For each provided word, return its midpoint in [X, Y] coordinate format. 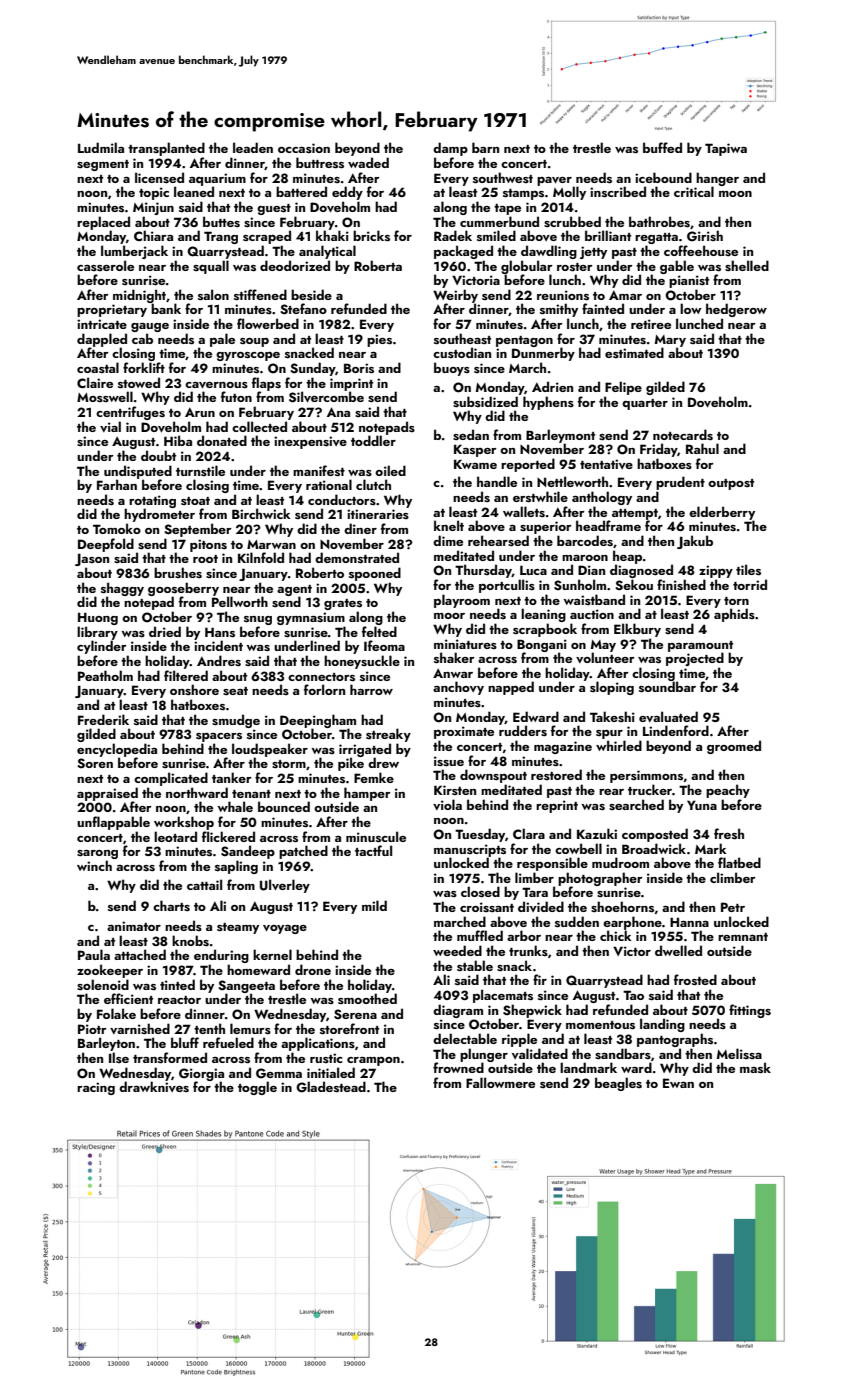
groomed [734, 747]
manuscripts [470, 850]
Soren [95, 763]
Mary [670, 341]
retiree [651, 324]
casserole [105, 265]
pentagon [524, 341]
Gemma [279, 1073]
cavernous [216, 385]
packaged [463, 252]
